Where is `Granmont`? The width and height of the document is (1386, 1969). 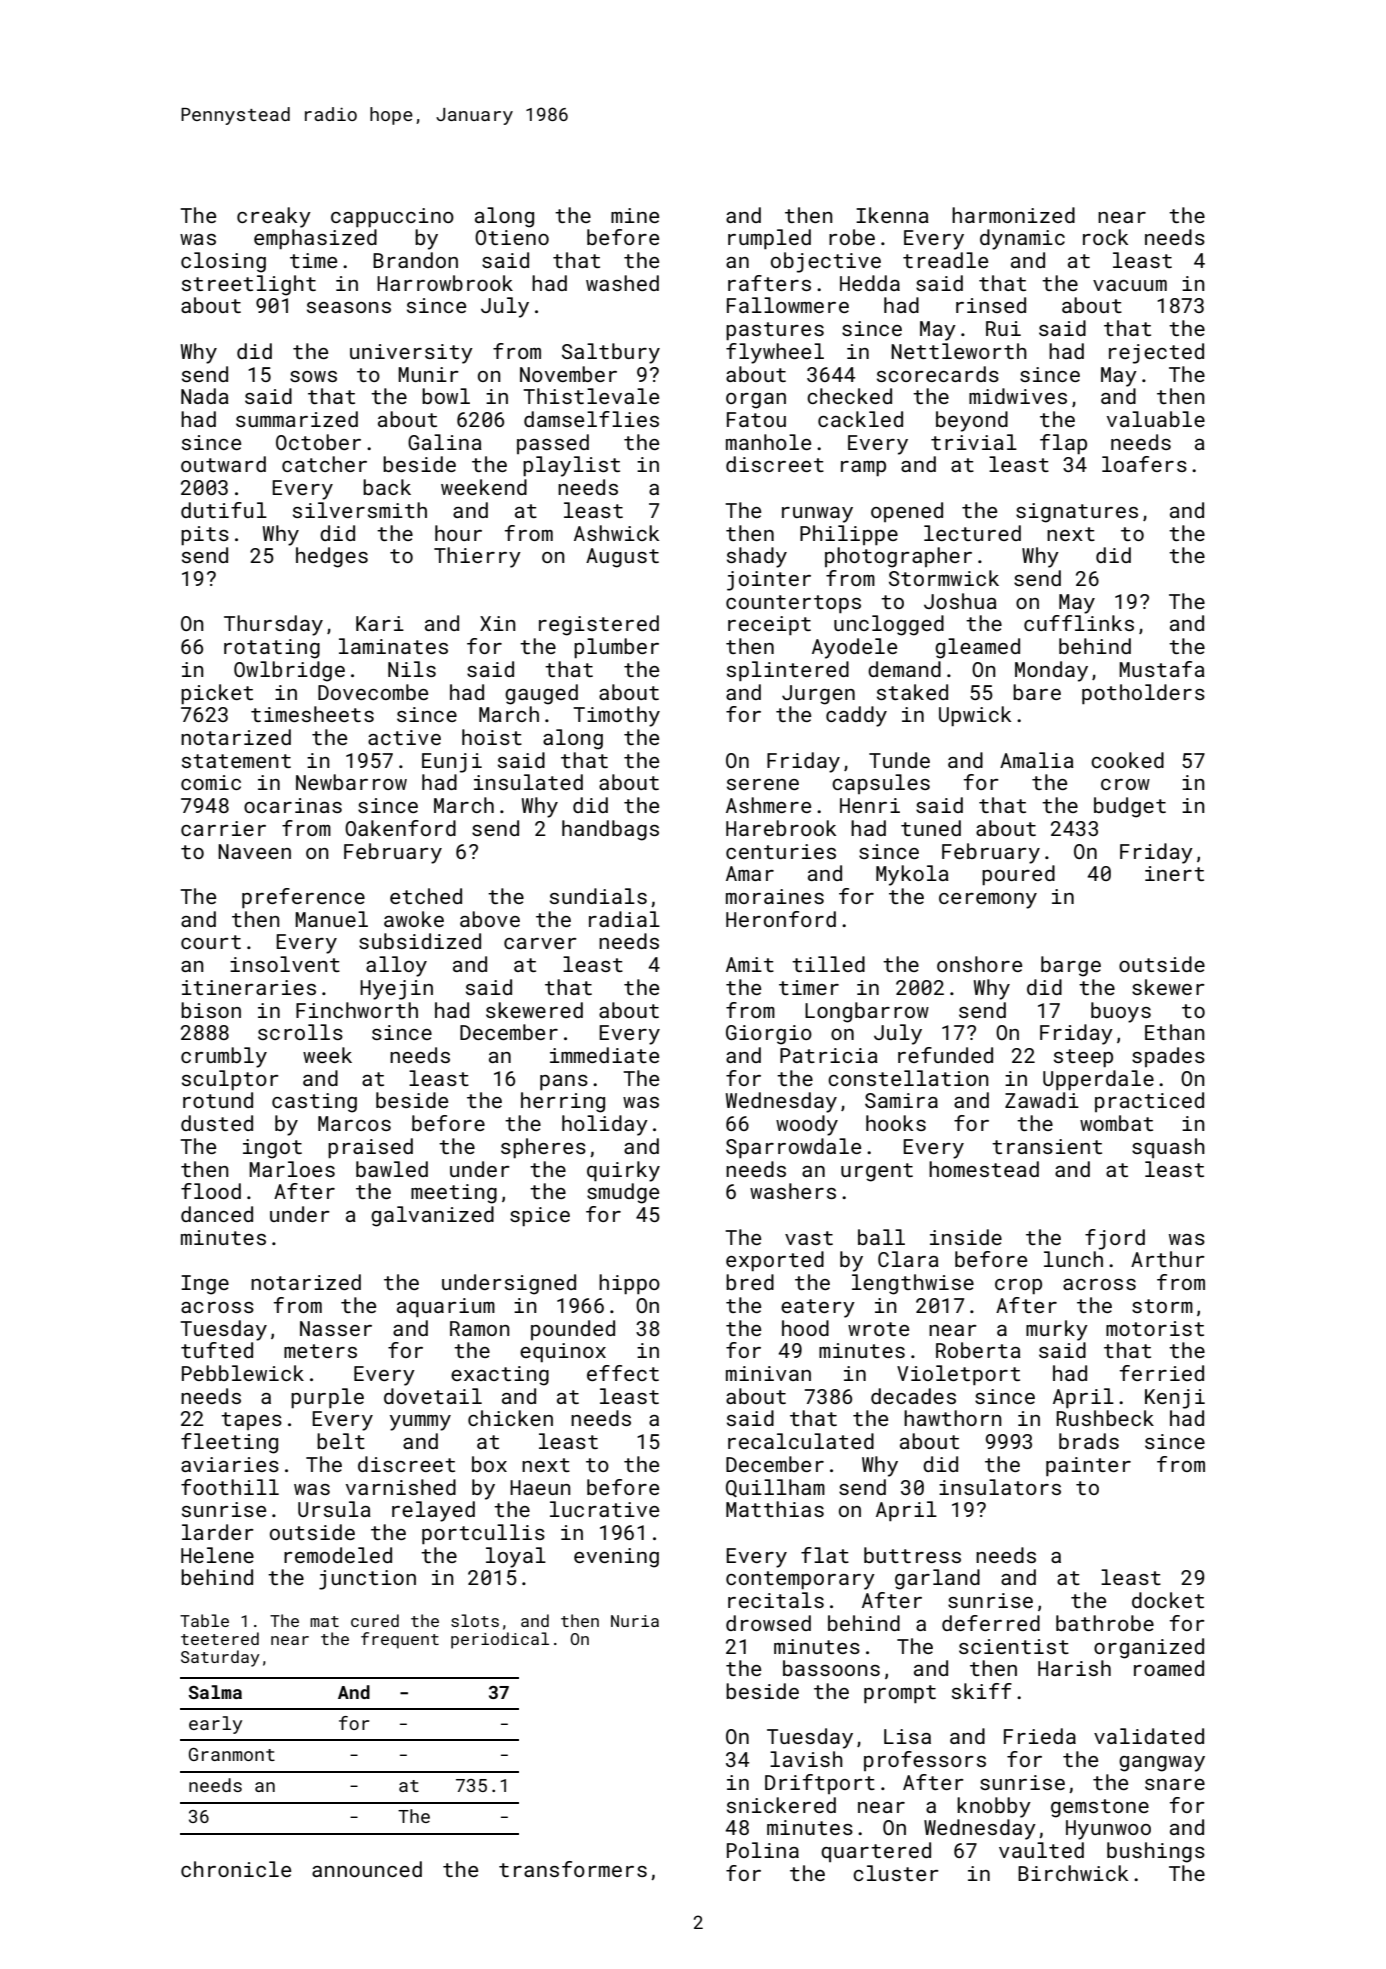 Granmont is located at coordinates (232, 1754).
